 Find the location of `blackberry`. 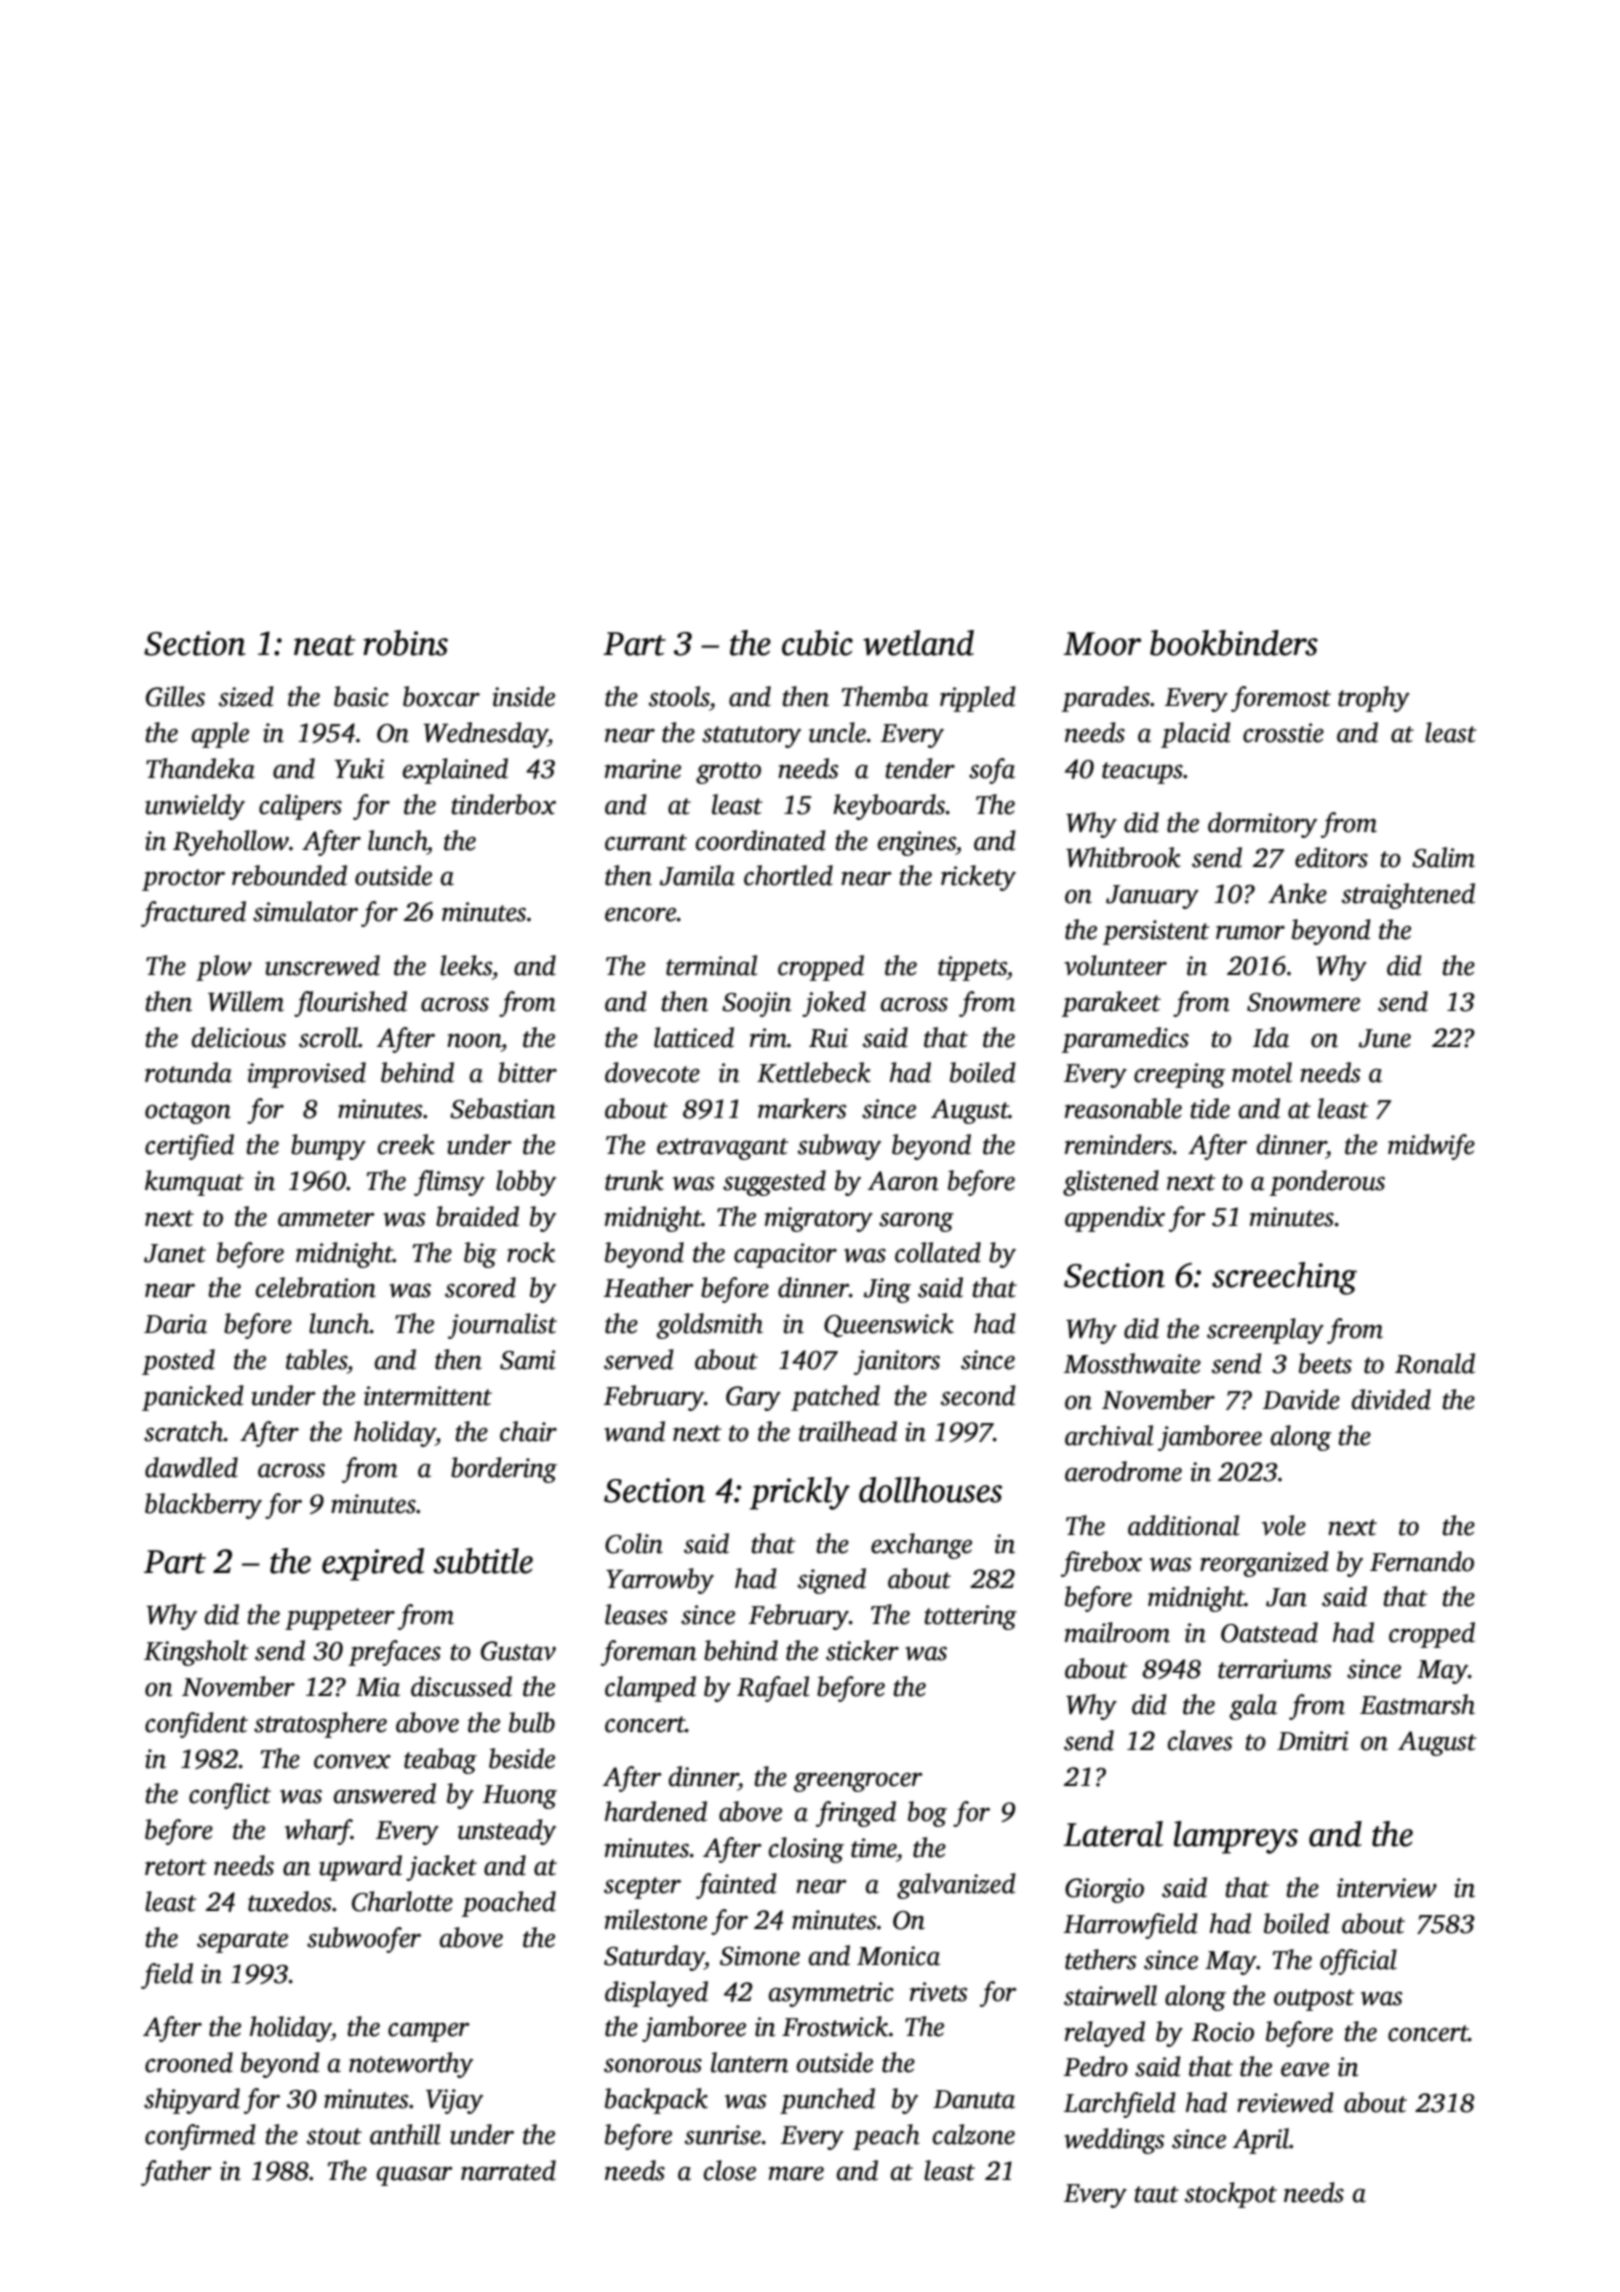

blackberry is located at coordinates (203, 1506).
